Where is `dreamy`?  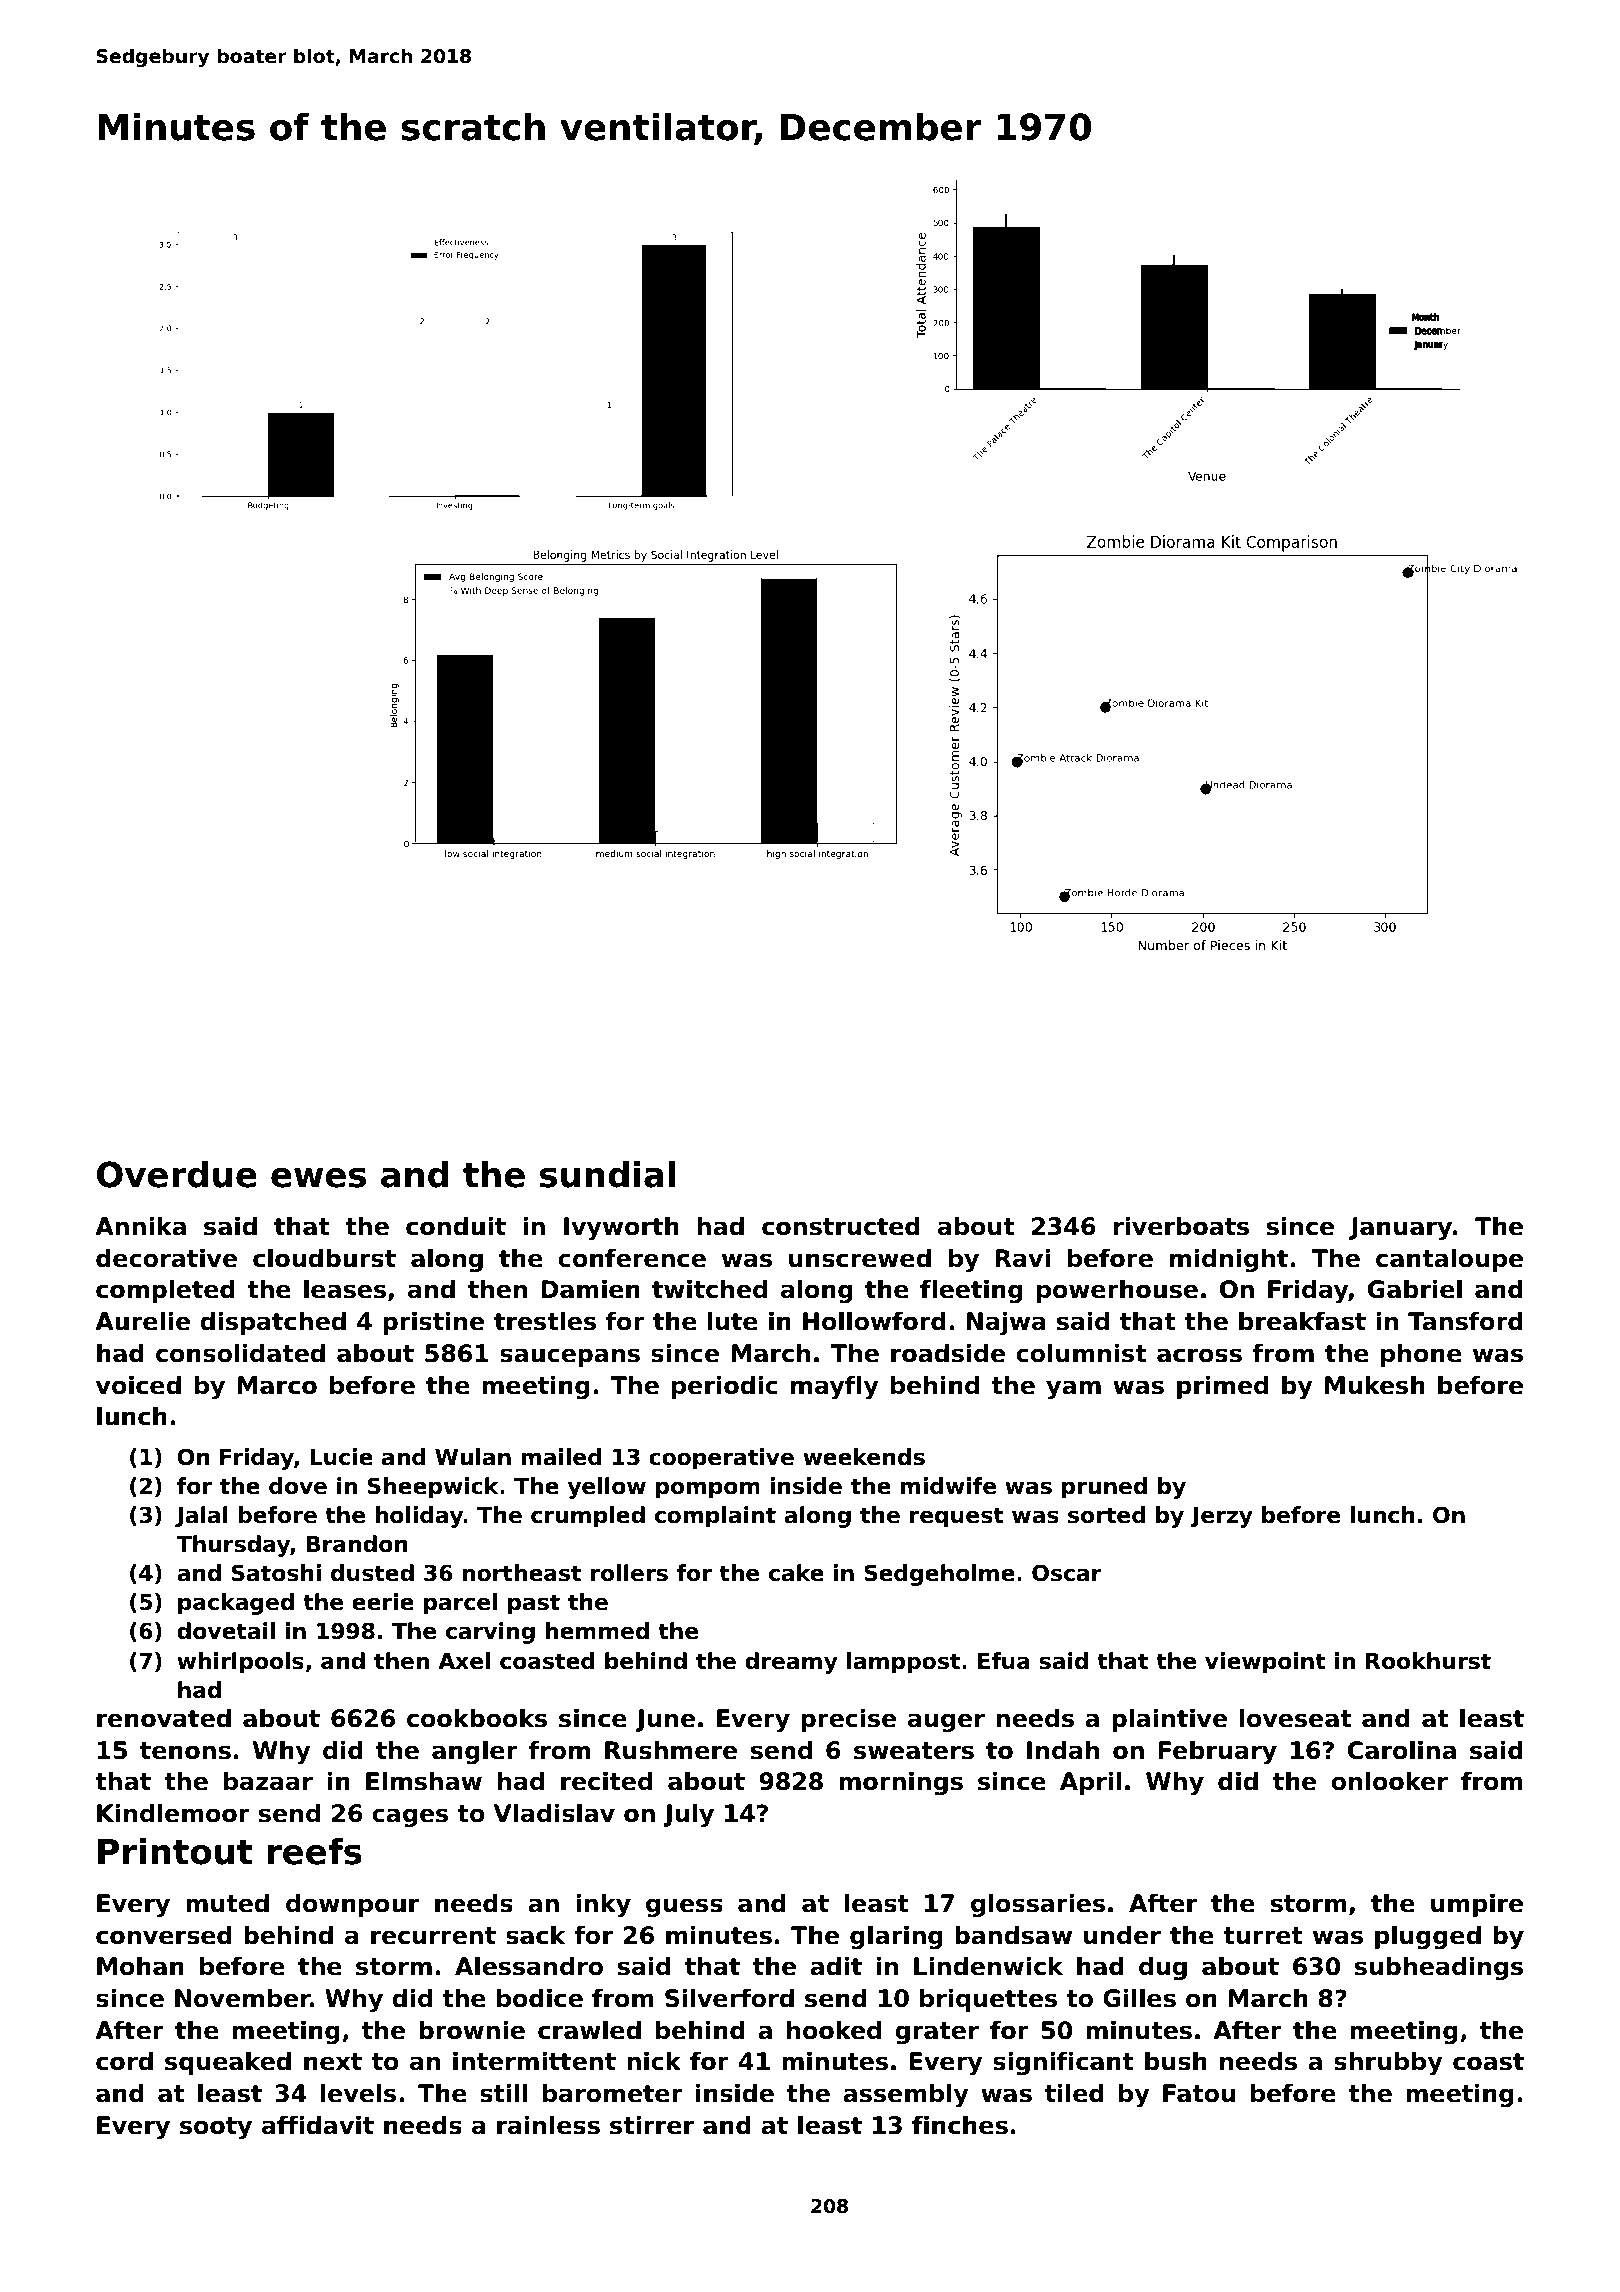
dreamy is located at coordinates (791, 1663).
